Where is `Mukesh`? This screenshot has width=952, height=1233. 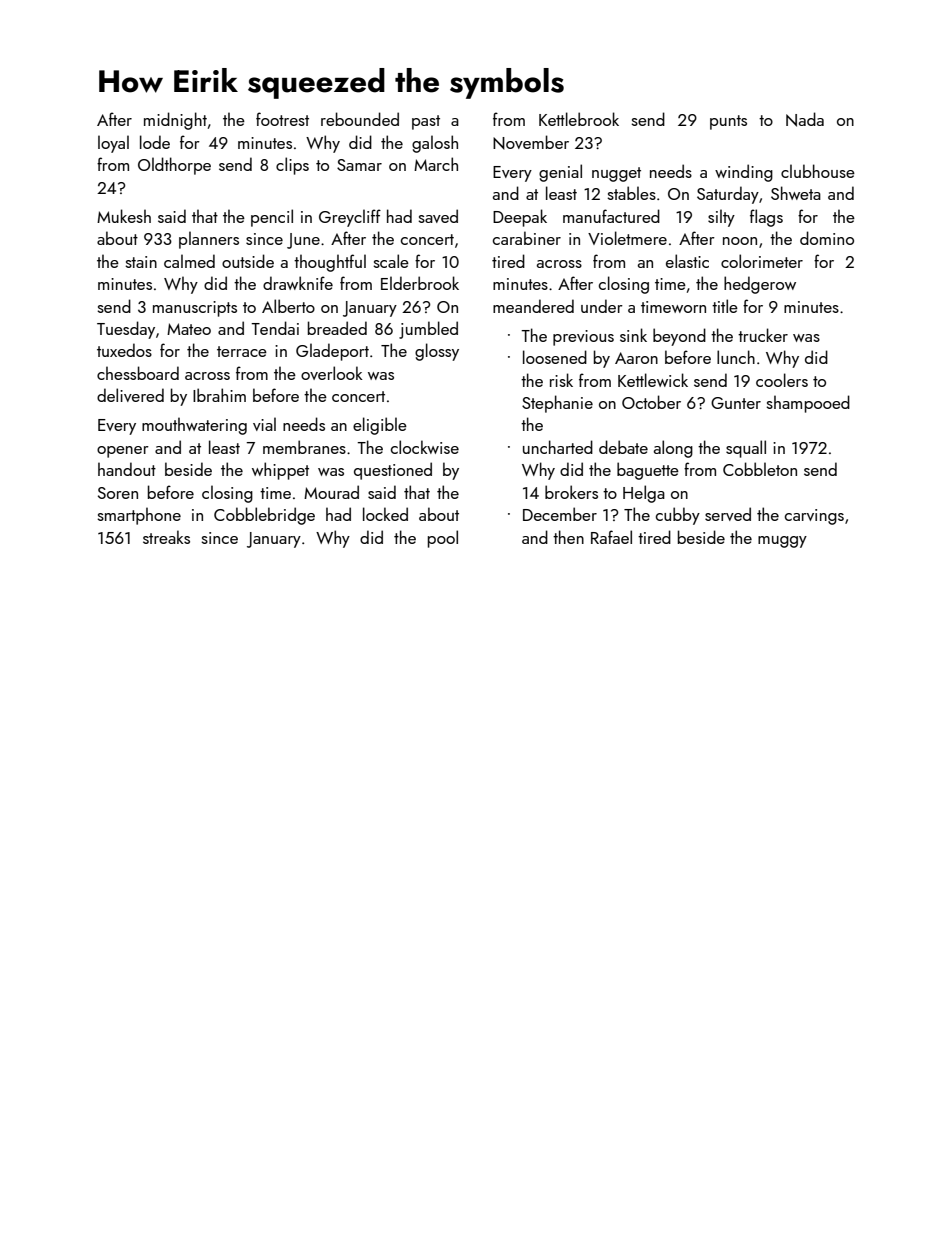
Mukesh is located at coordinates (124, 216).
